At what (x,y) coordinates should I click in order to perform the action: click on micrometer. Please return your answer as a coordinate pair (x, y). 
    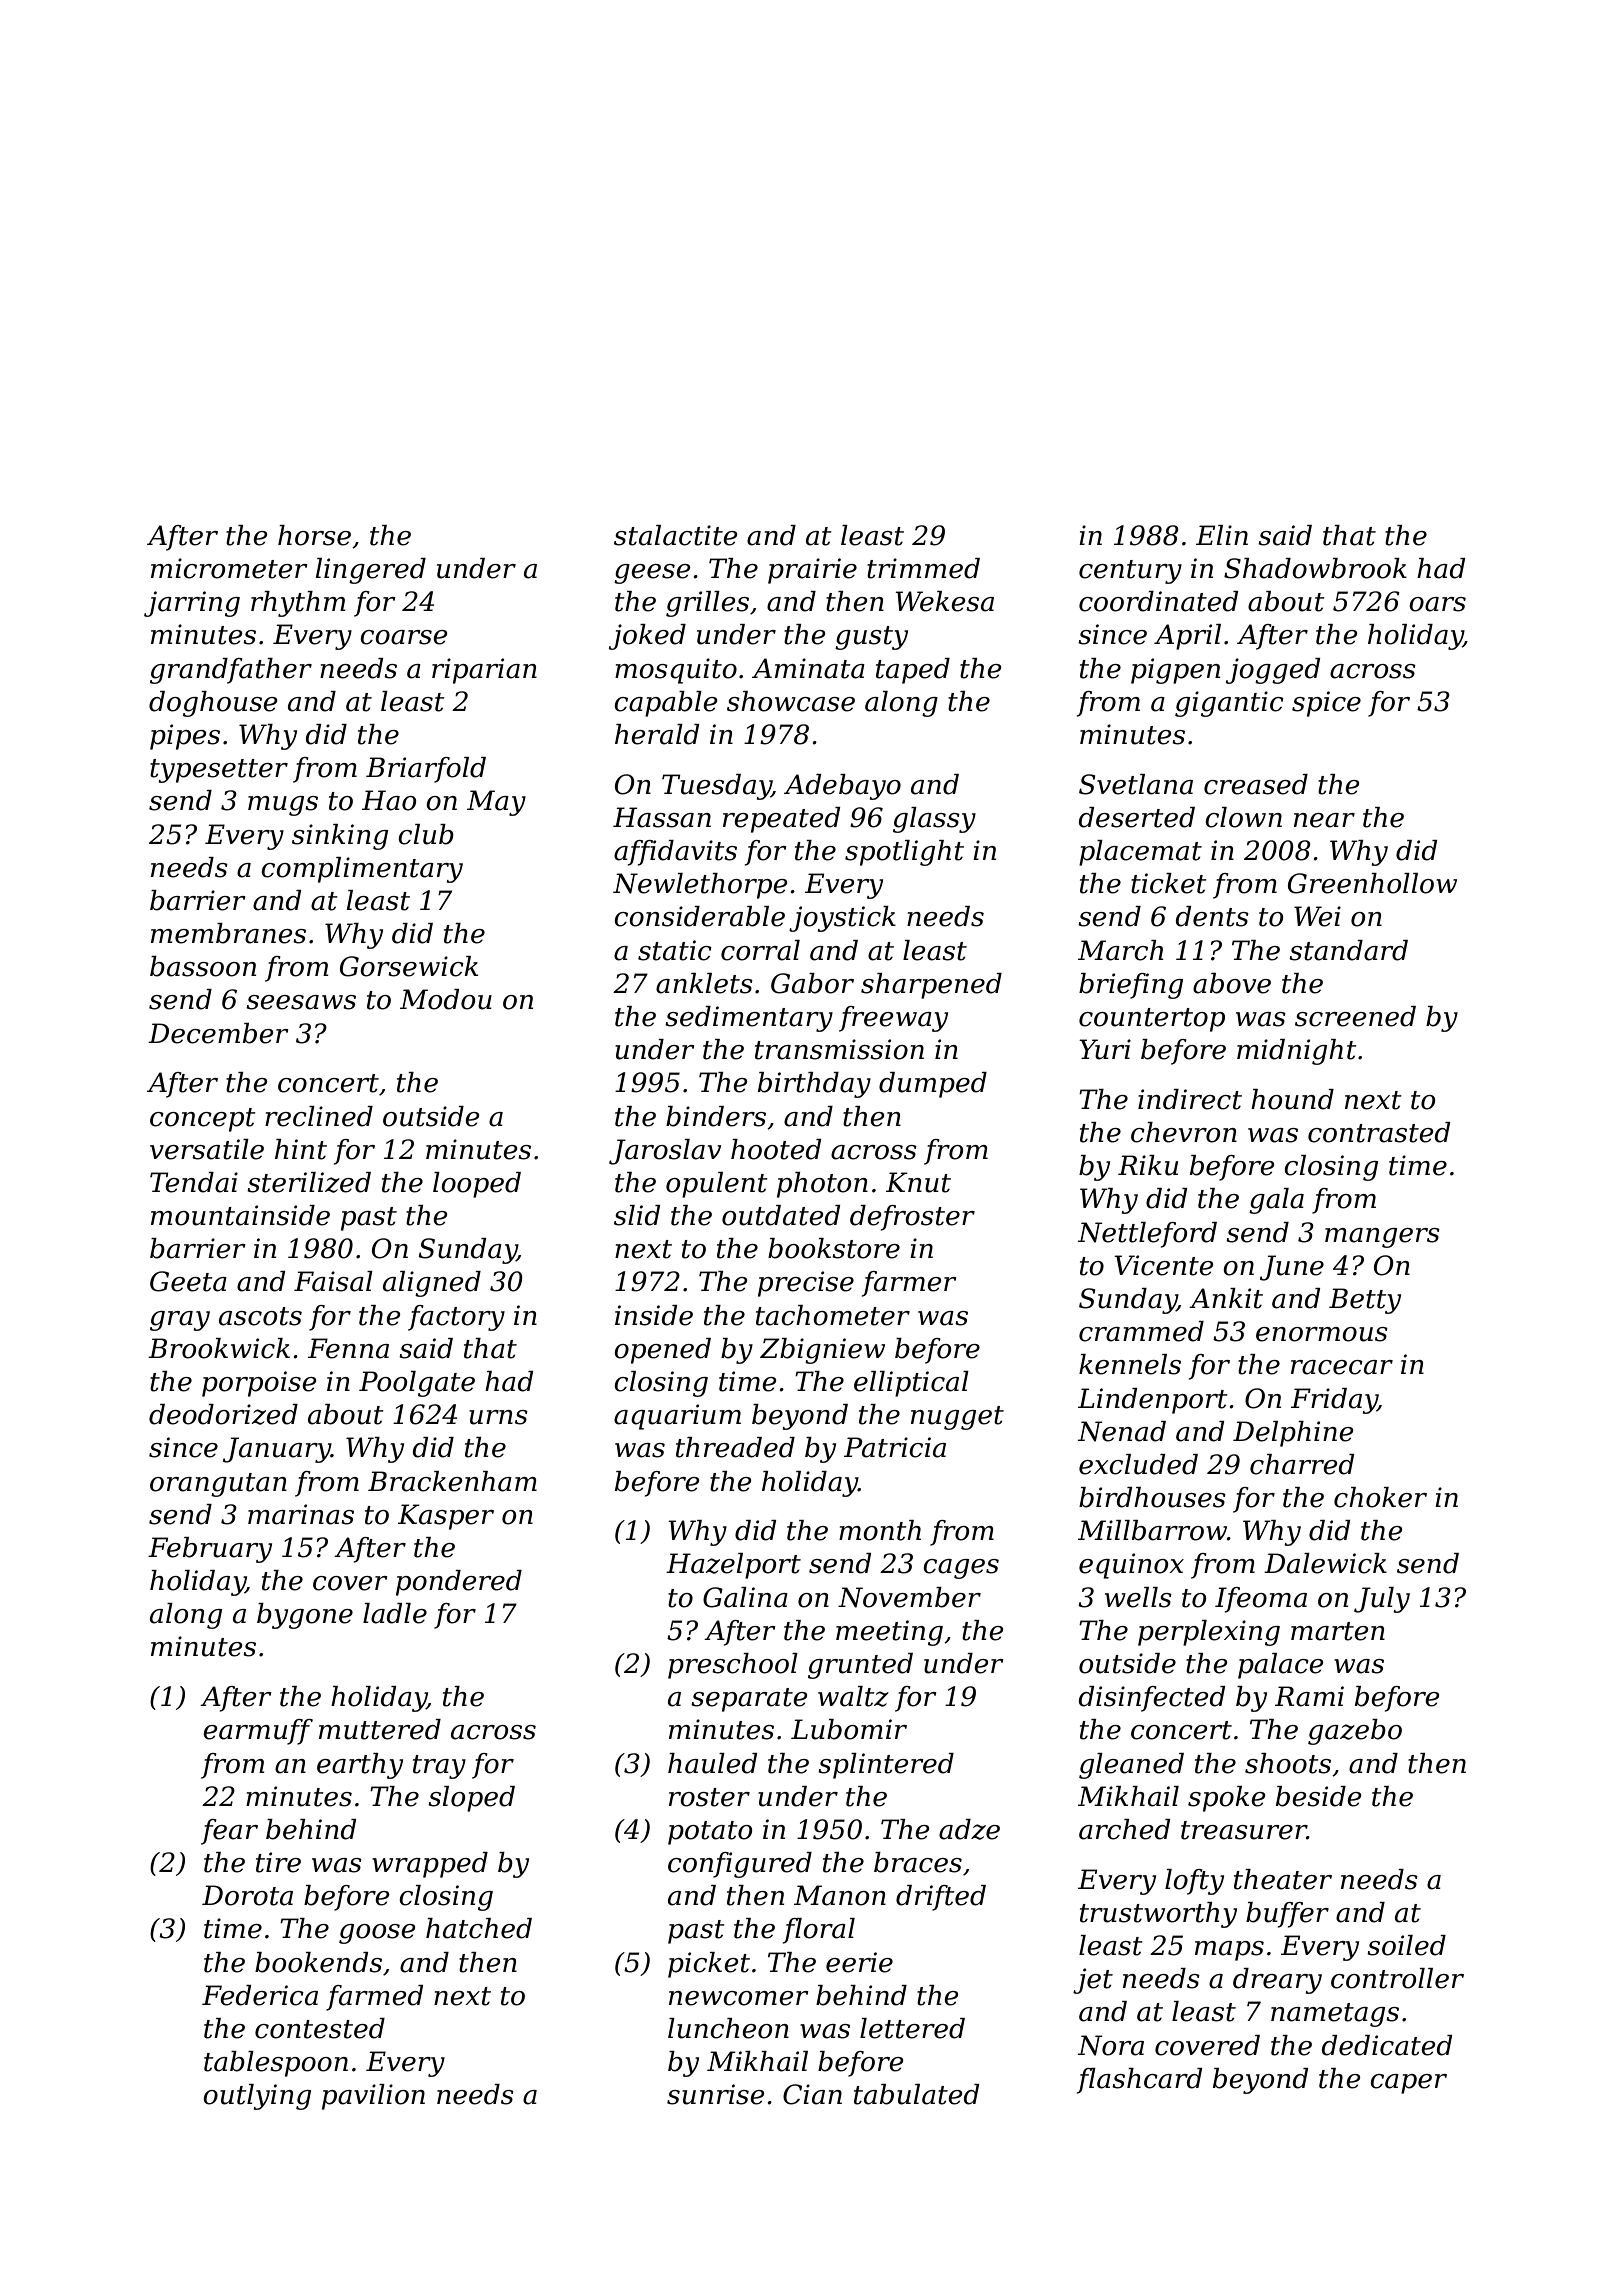
    Looking at the image, I should click on (229, 568).
